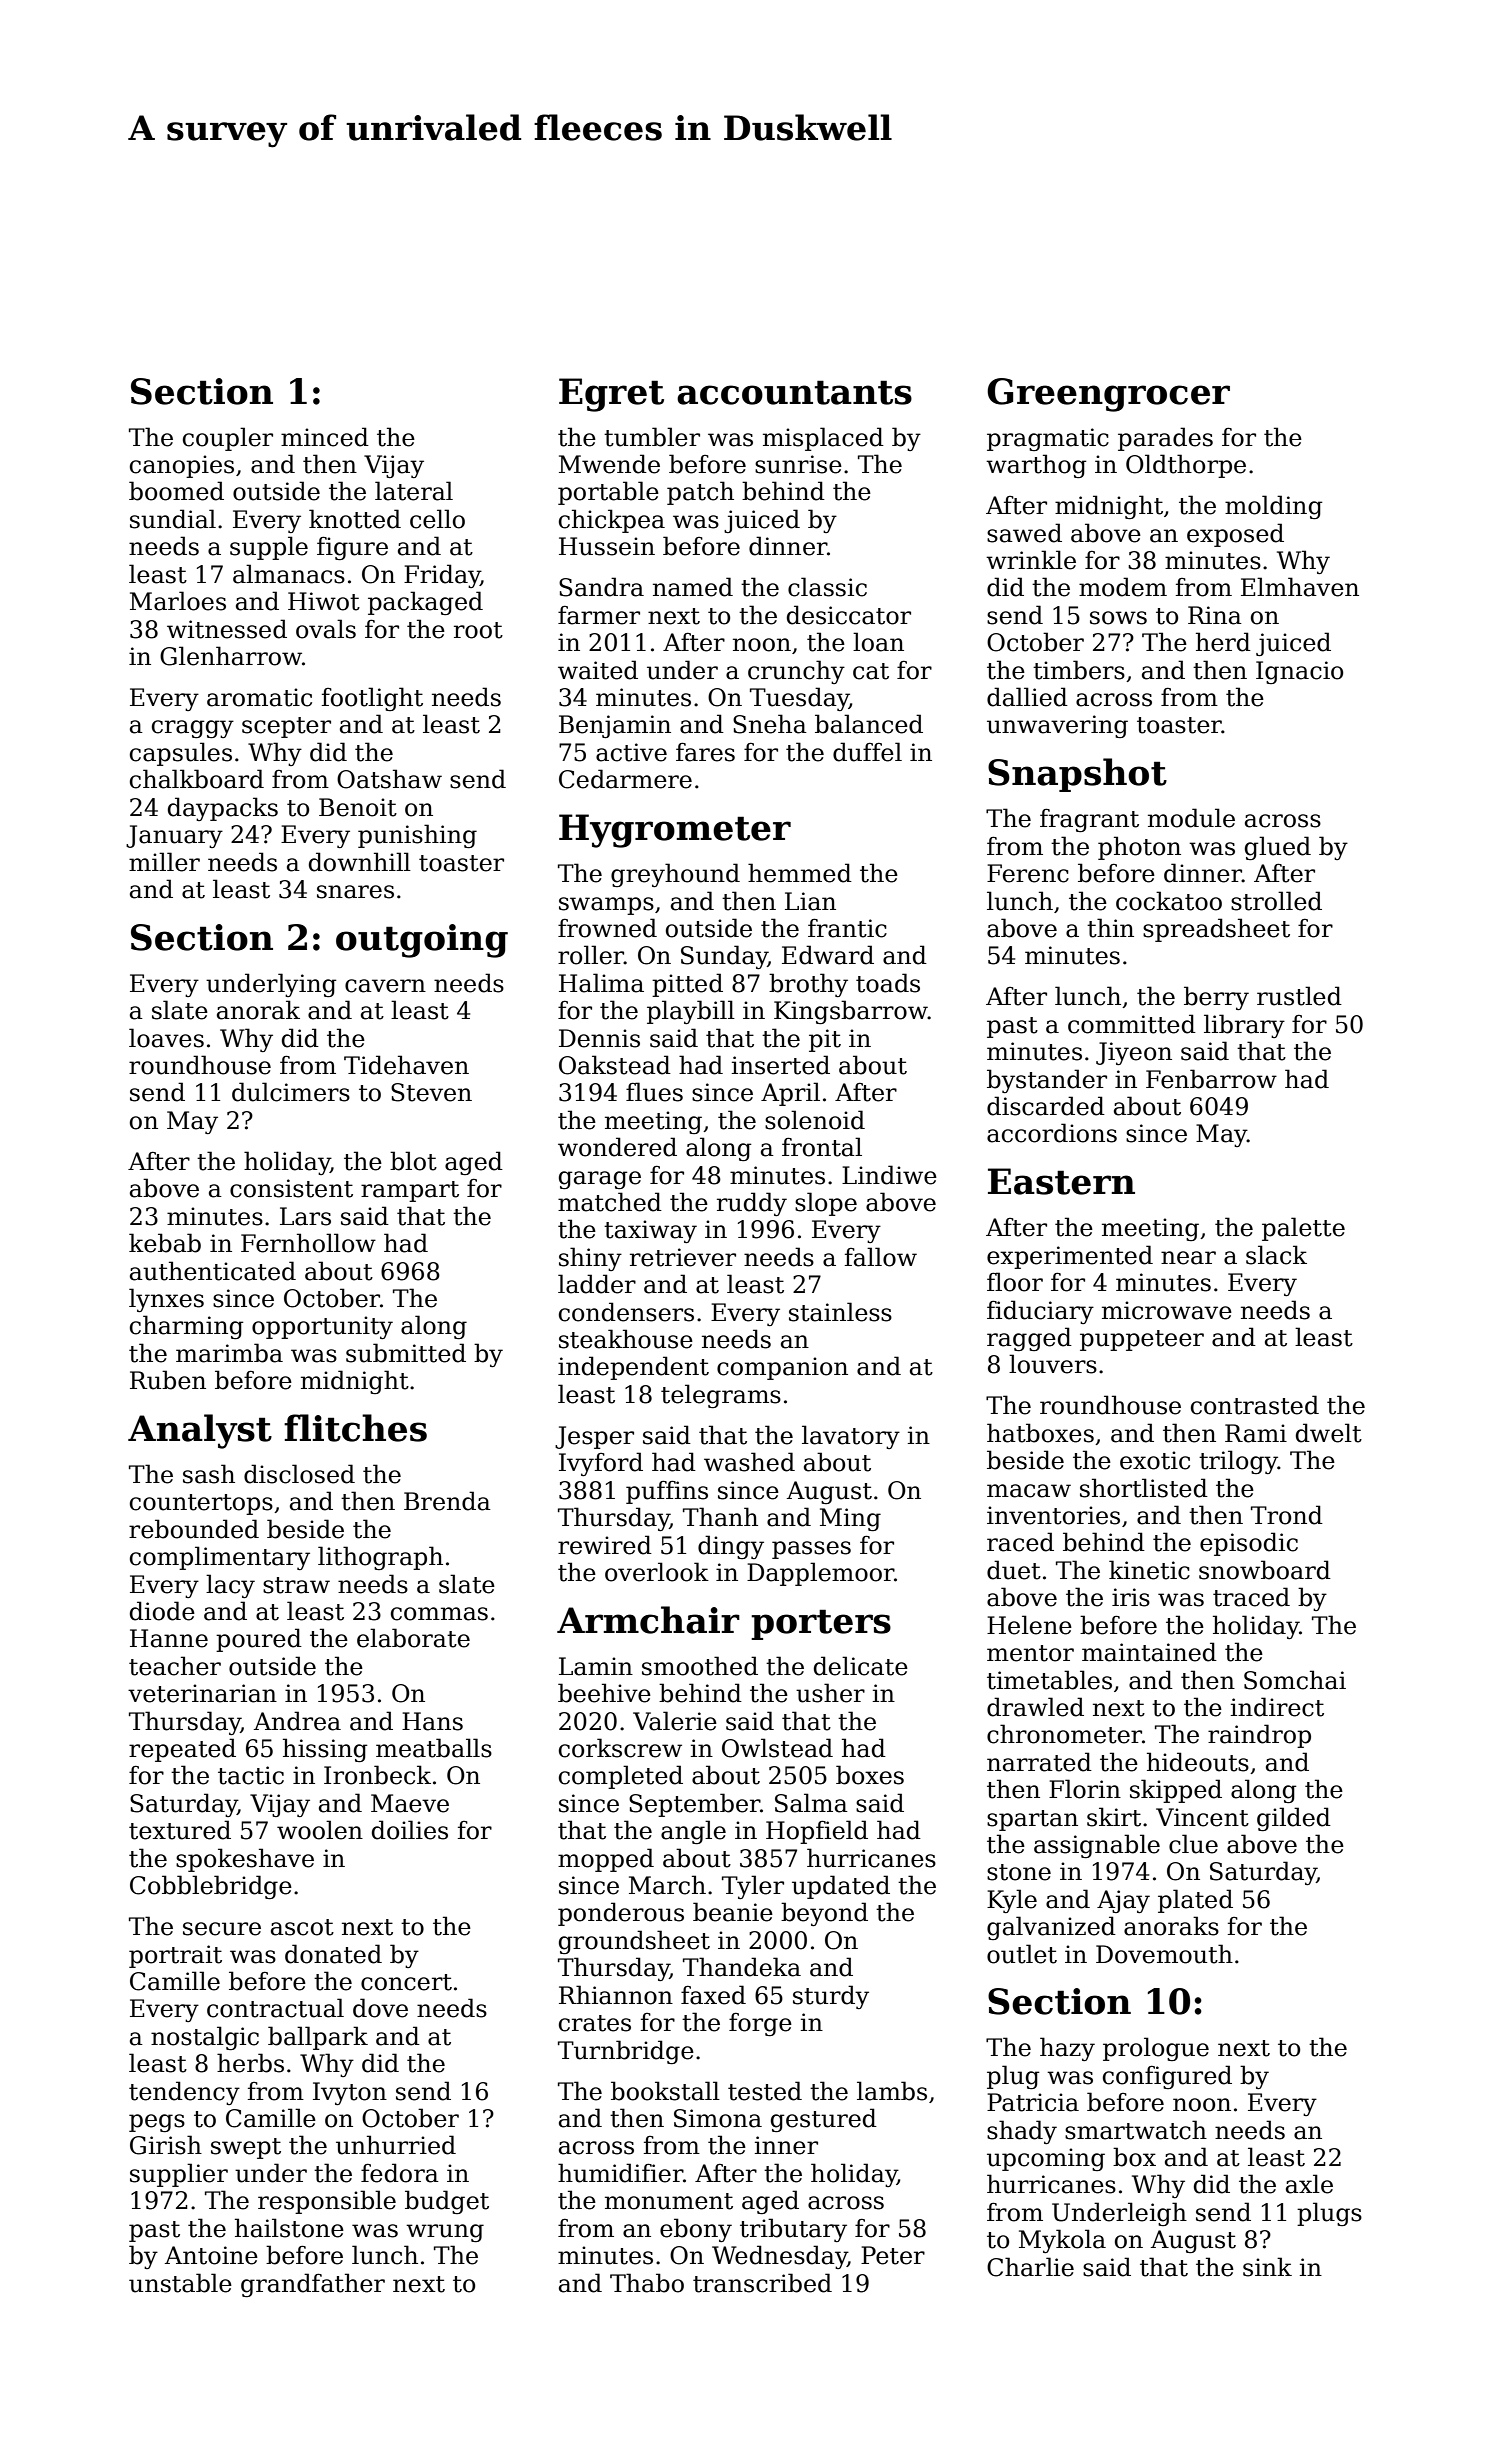 The height and width of the document is (2464, 1496). I want to click on hemmed, so click(800, 873).
